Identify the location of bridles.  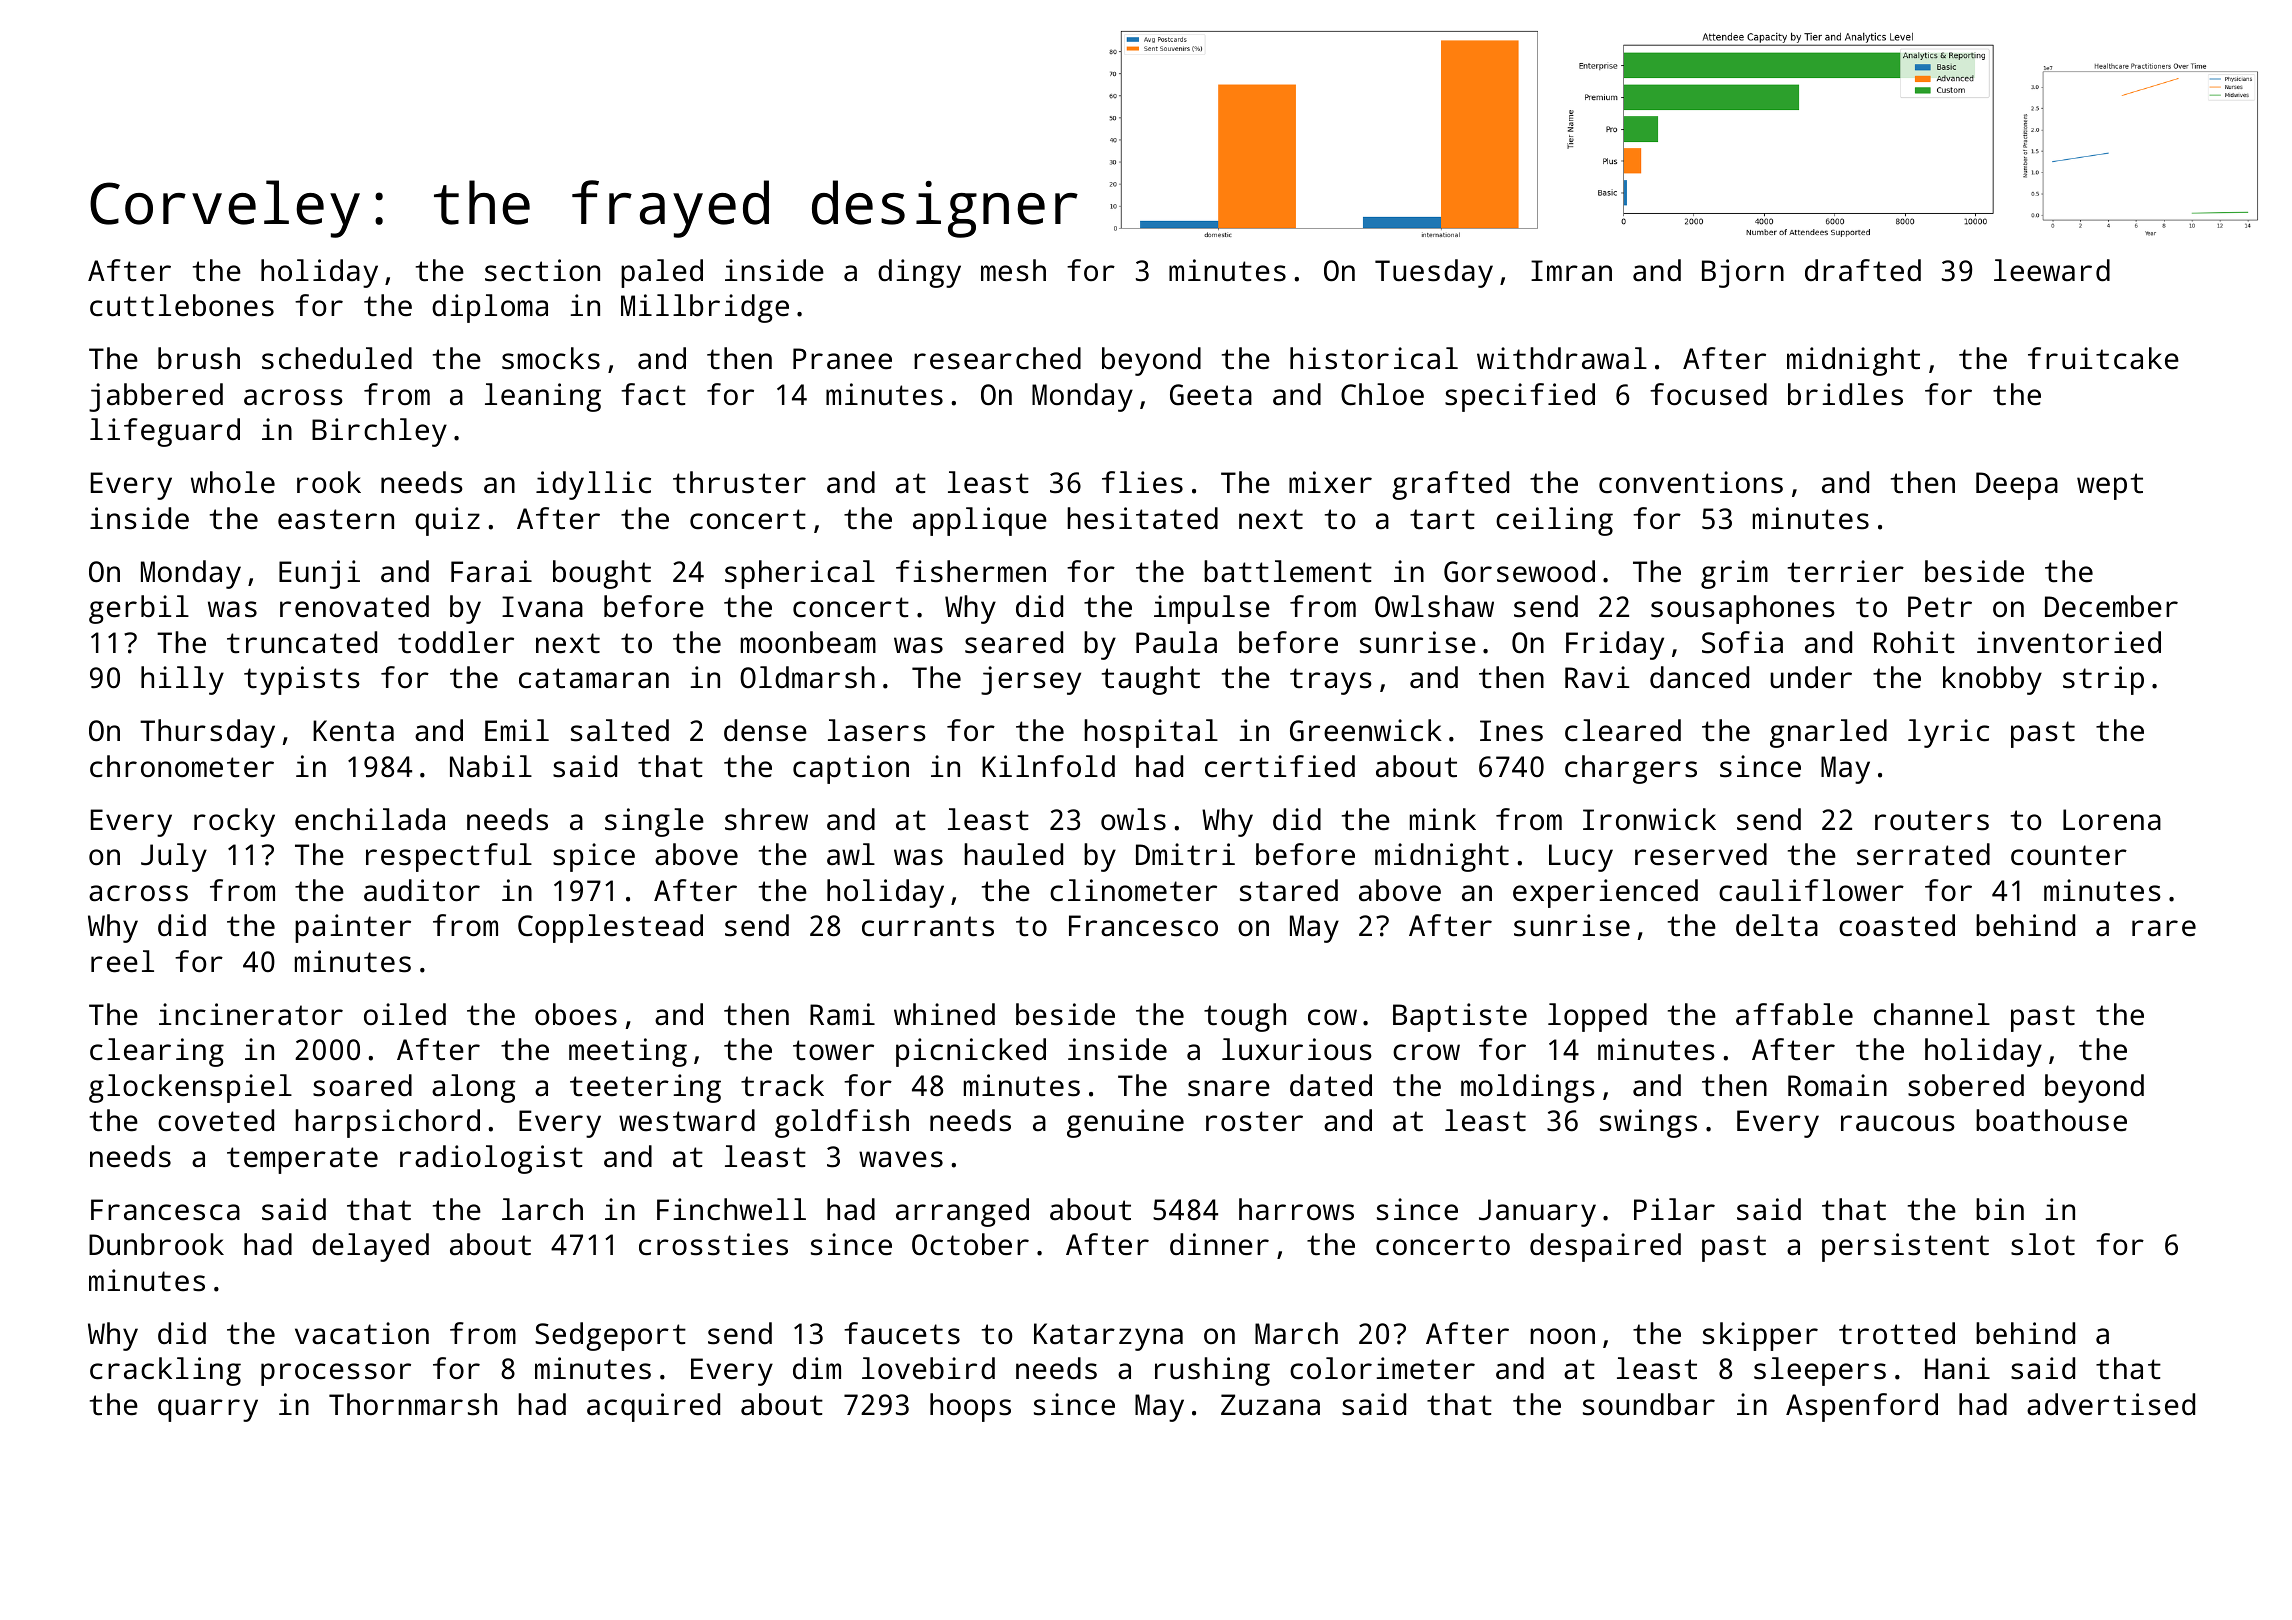
(1845, 394).
